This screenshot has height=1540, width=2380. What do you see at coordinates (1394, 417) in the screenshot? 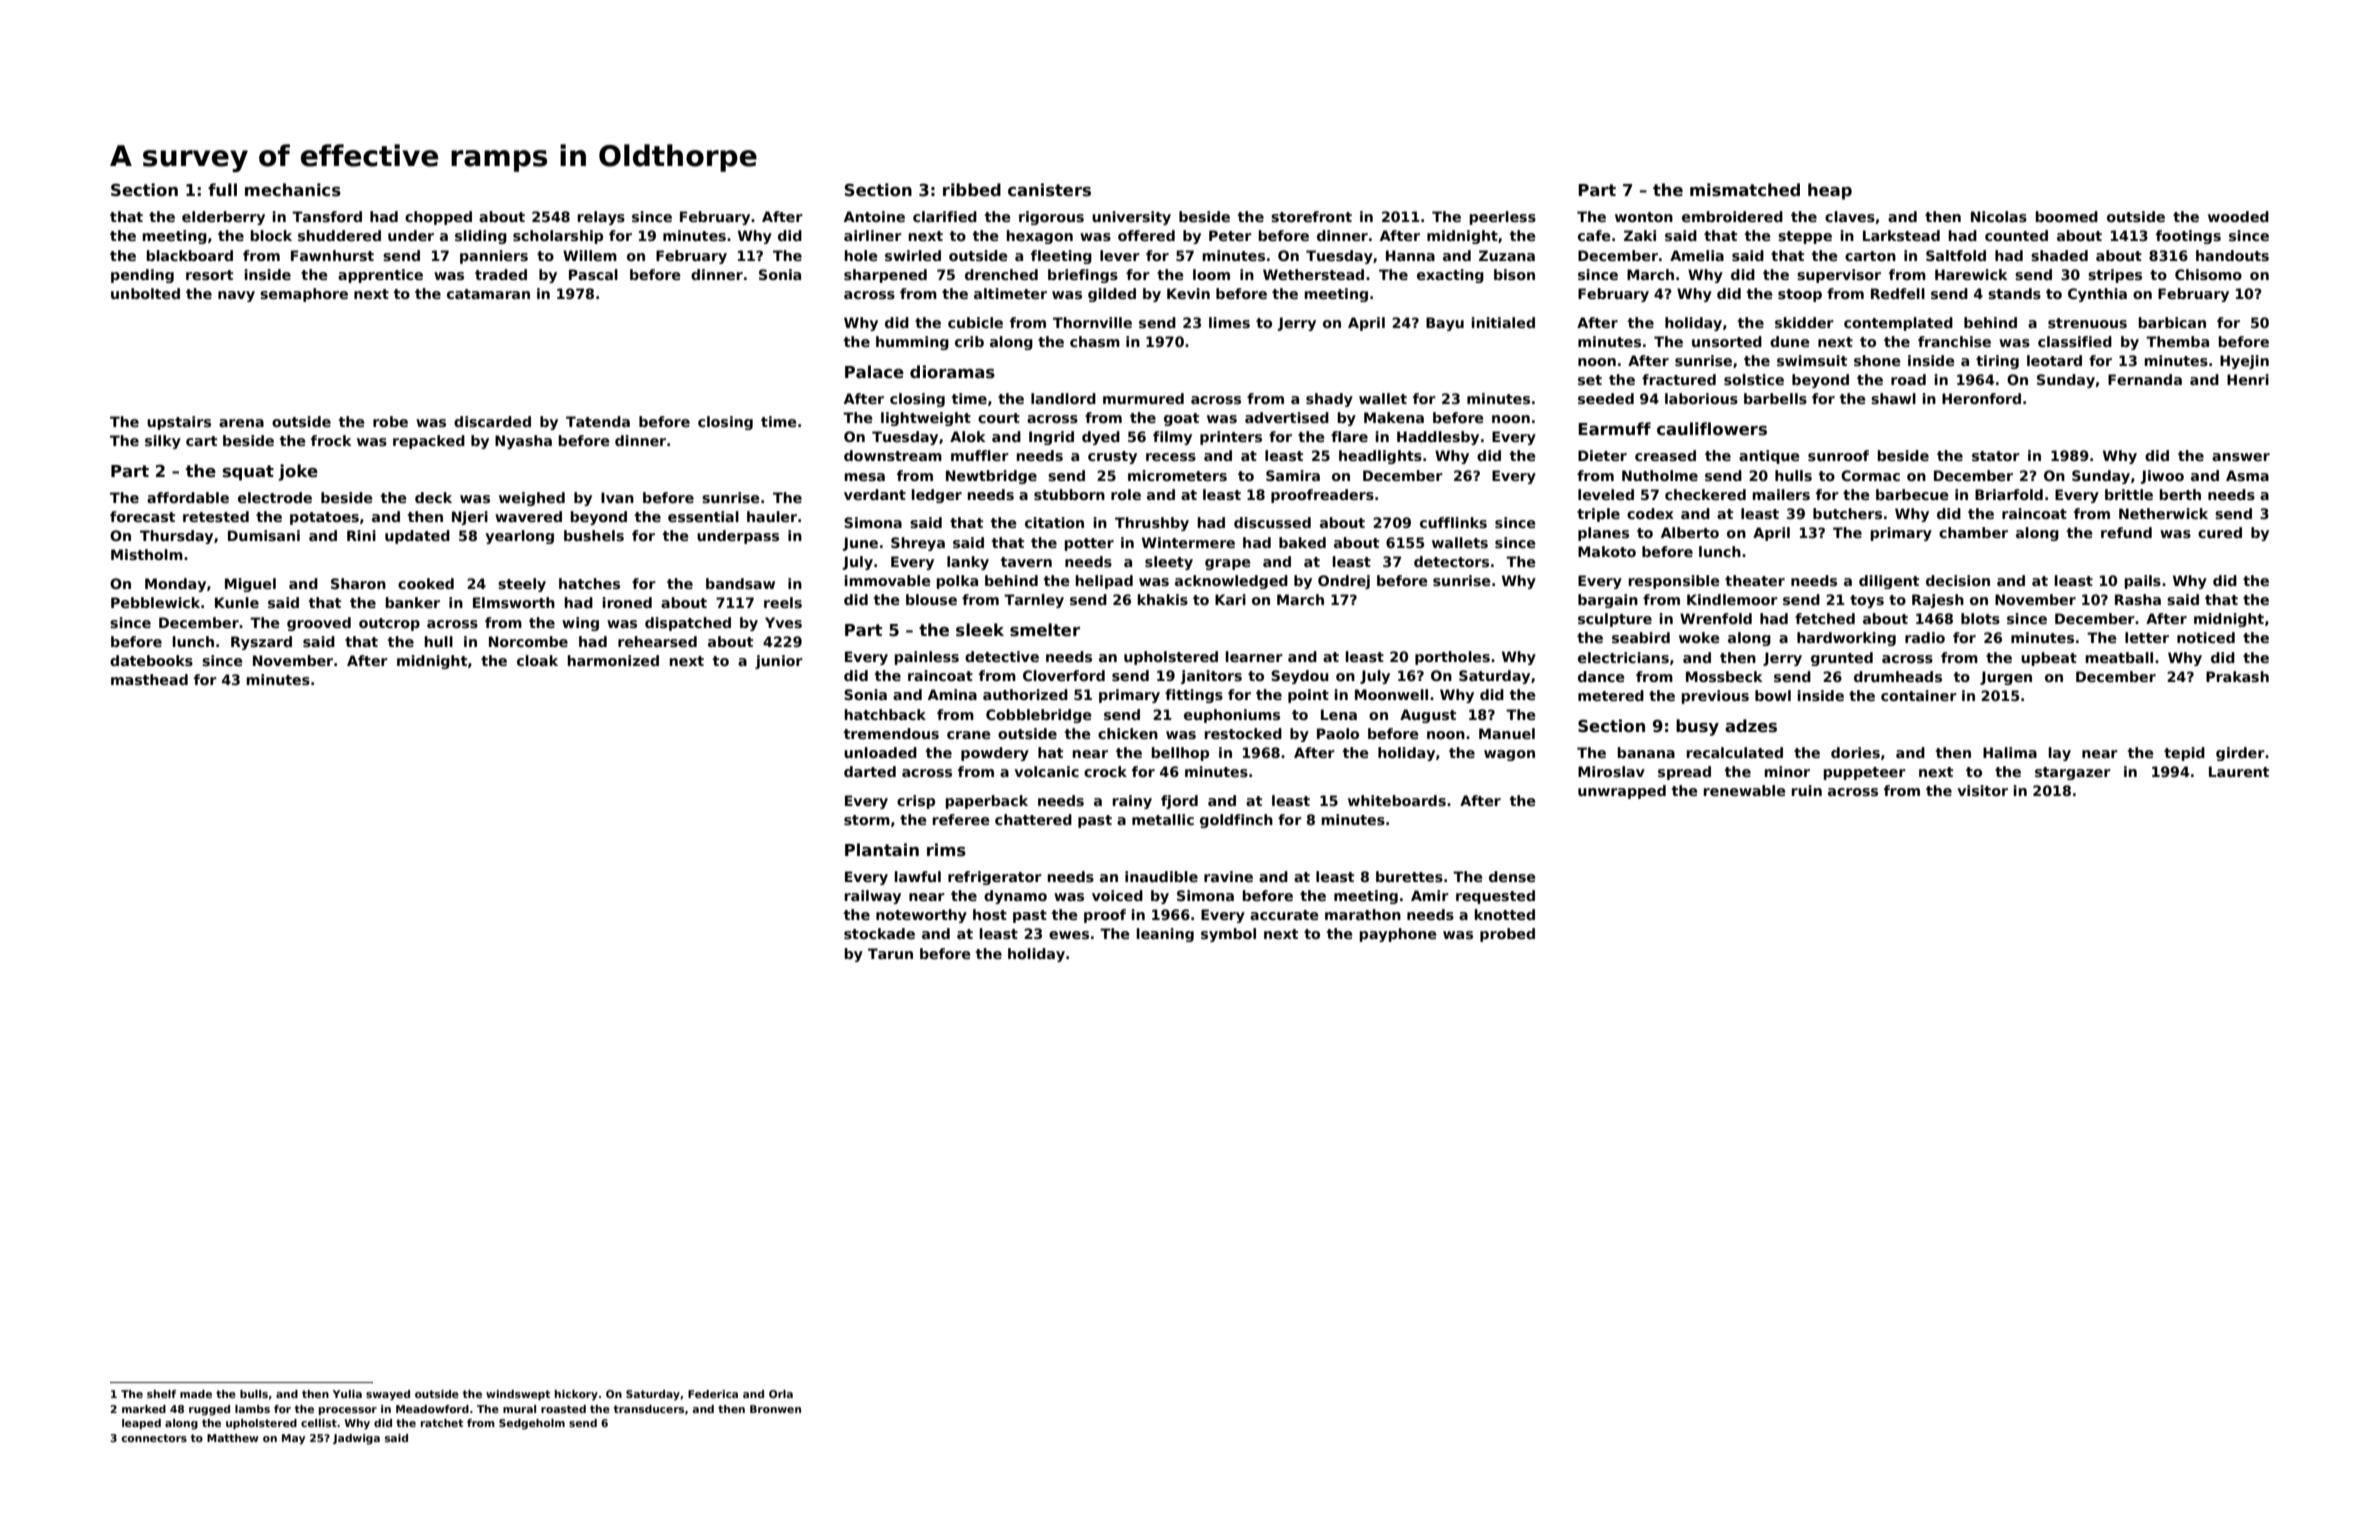
I see `Makena` at bounding box center [1394, 417].
